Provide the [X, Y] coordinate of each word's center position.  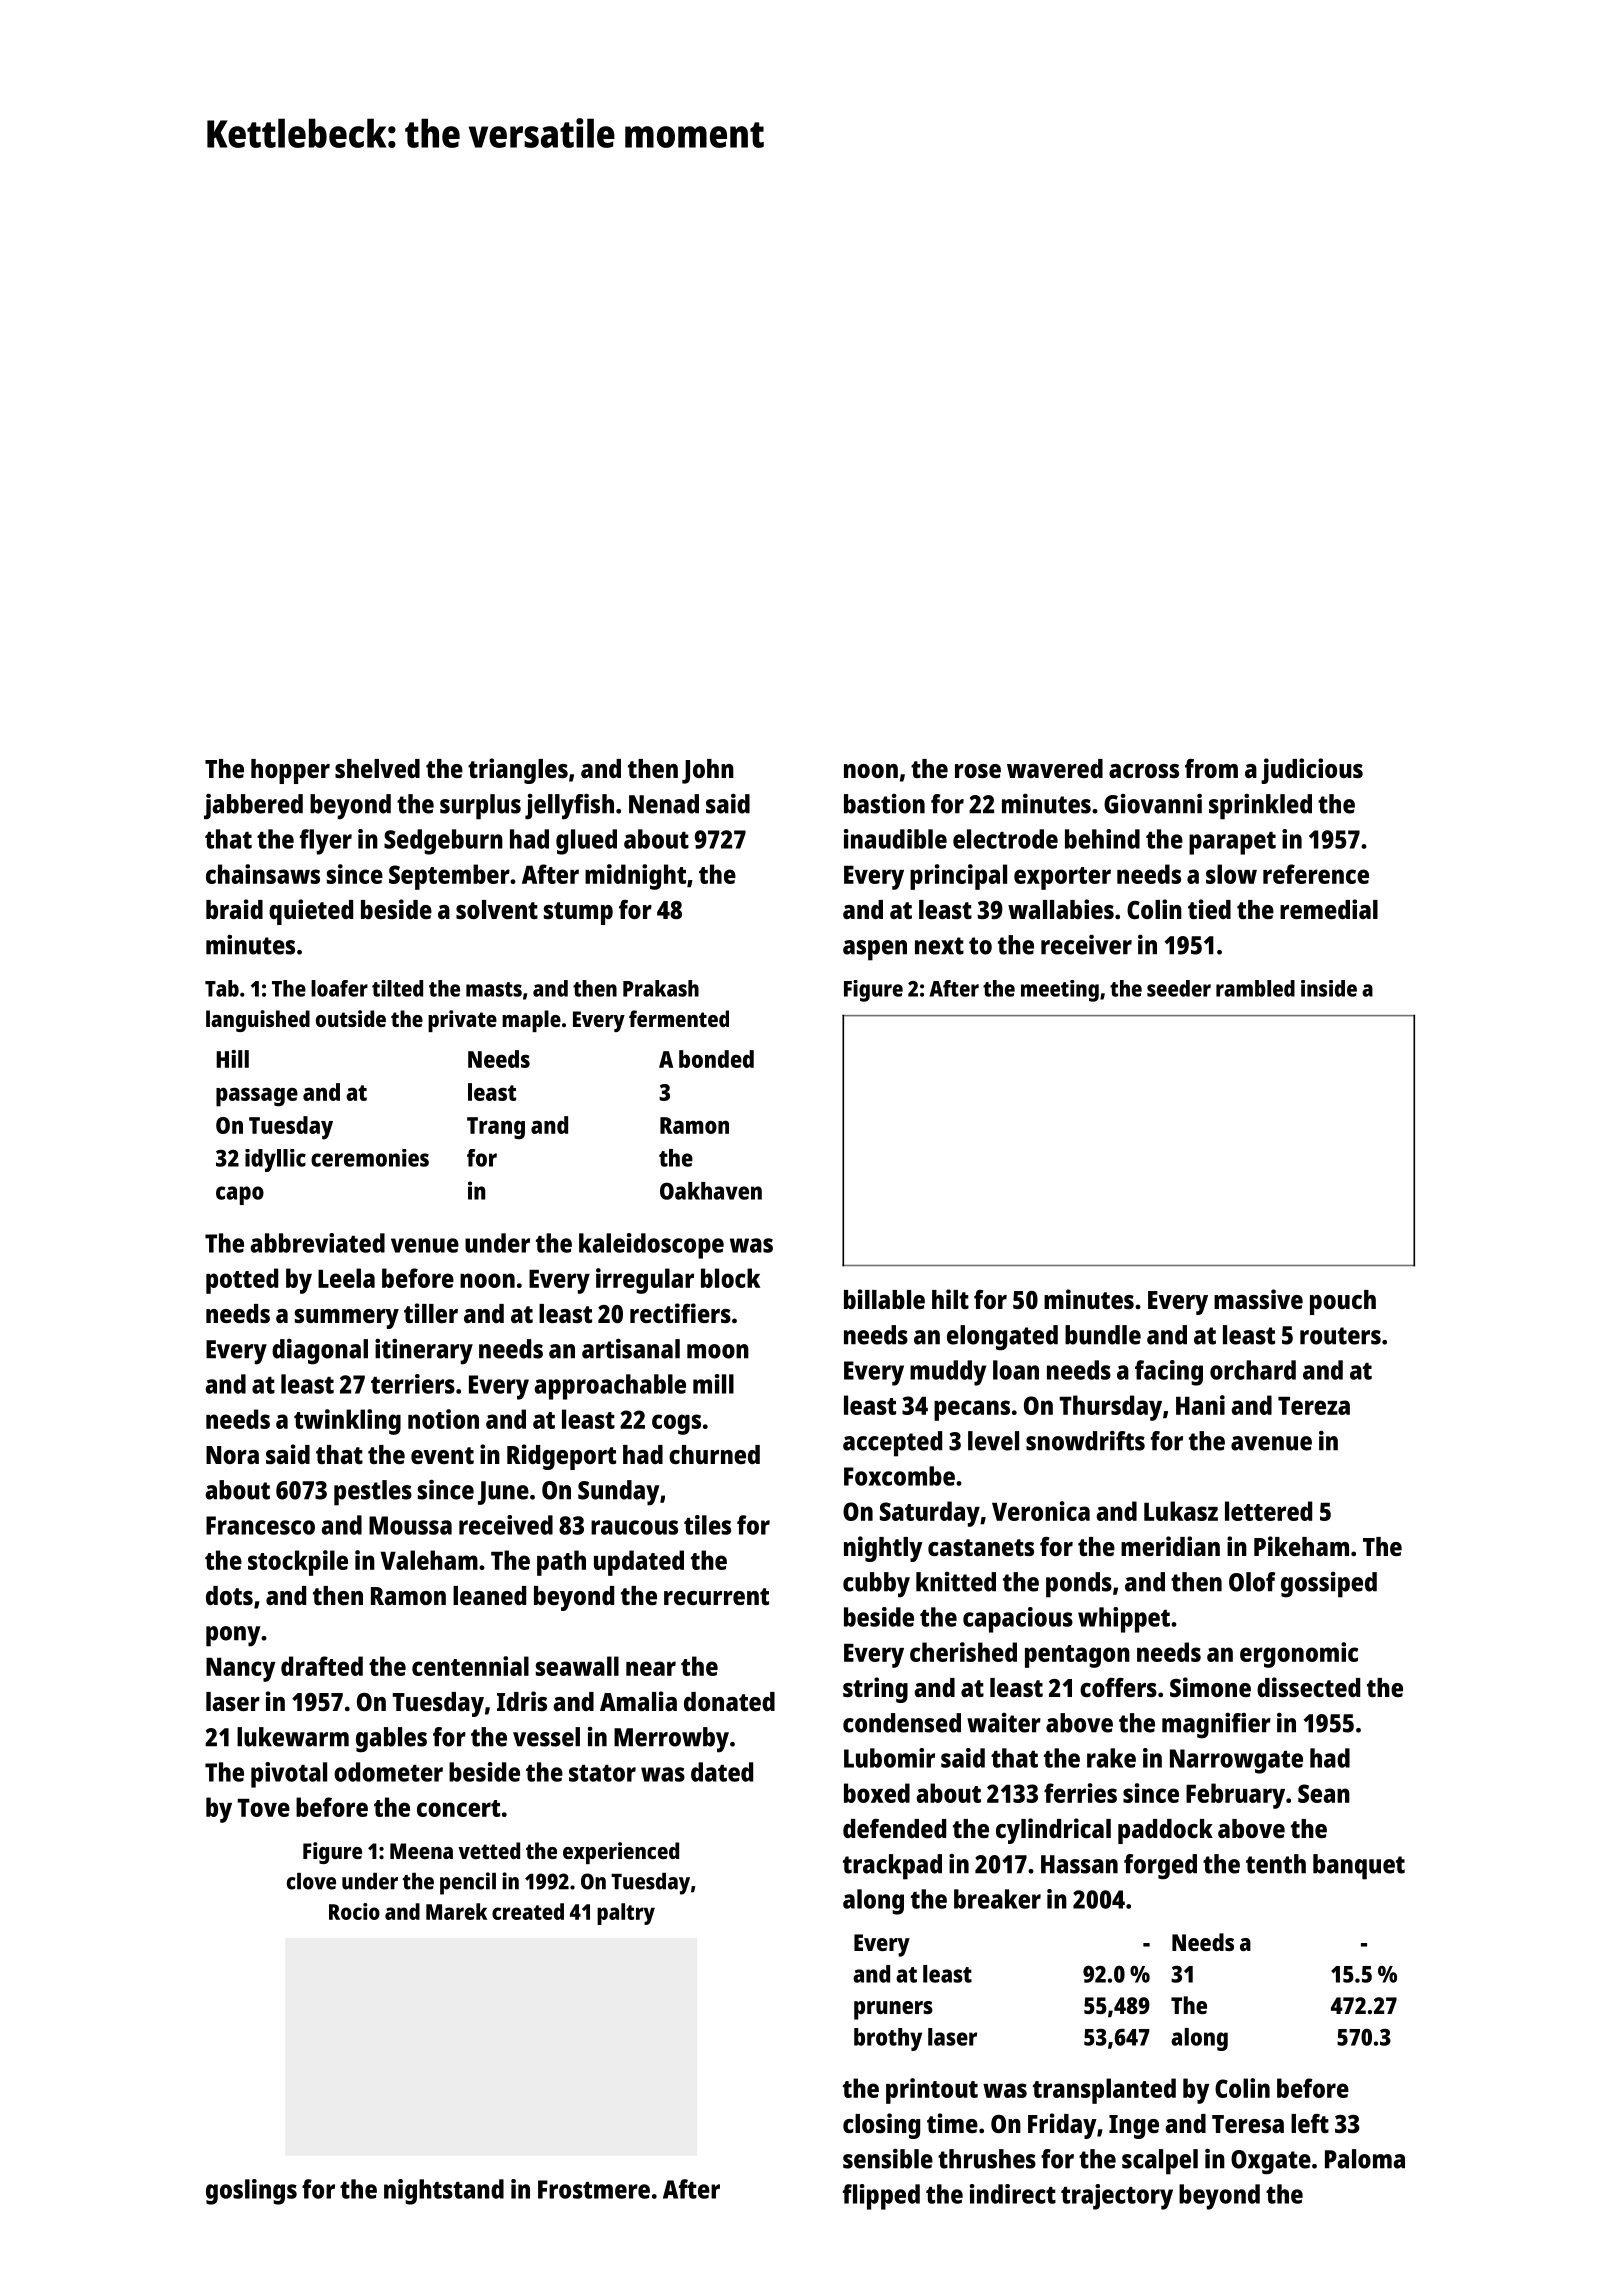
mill [713, 1384]
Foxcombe [899, 1476]
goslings [251, 2192]
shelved [377, 768]
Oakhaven [711, 1191]
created [528, 1911]
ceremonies [370, 1158]
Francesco [260, 1525]
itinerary [424, 1351]
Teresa [1248, 2124]
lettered [1268, 1511]
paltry [626, 1914]
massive [1258, 1299]
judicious [1312, 771]
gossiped [1329, 1585]
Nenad [664, 804]
